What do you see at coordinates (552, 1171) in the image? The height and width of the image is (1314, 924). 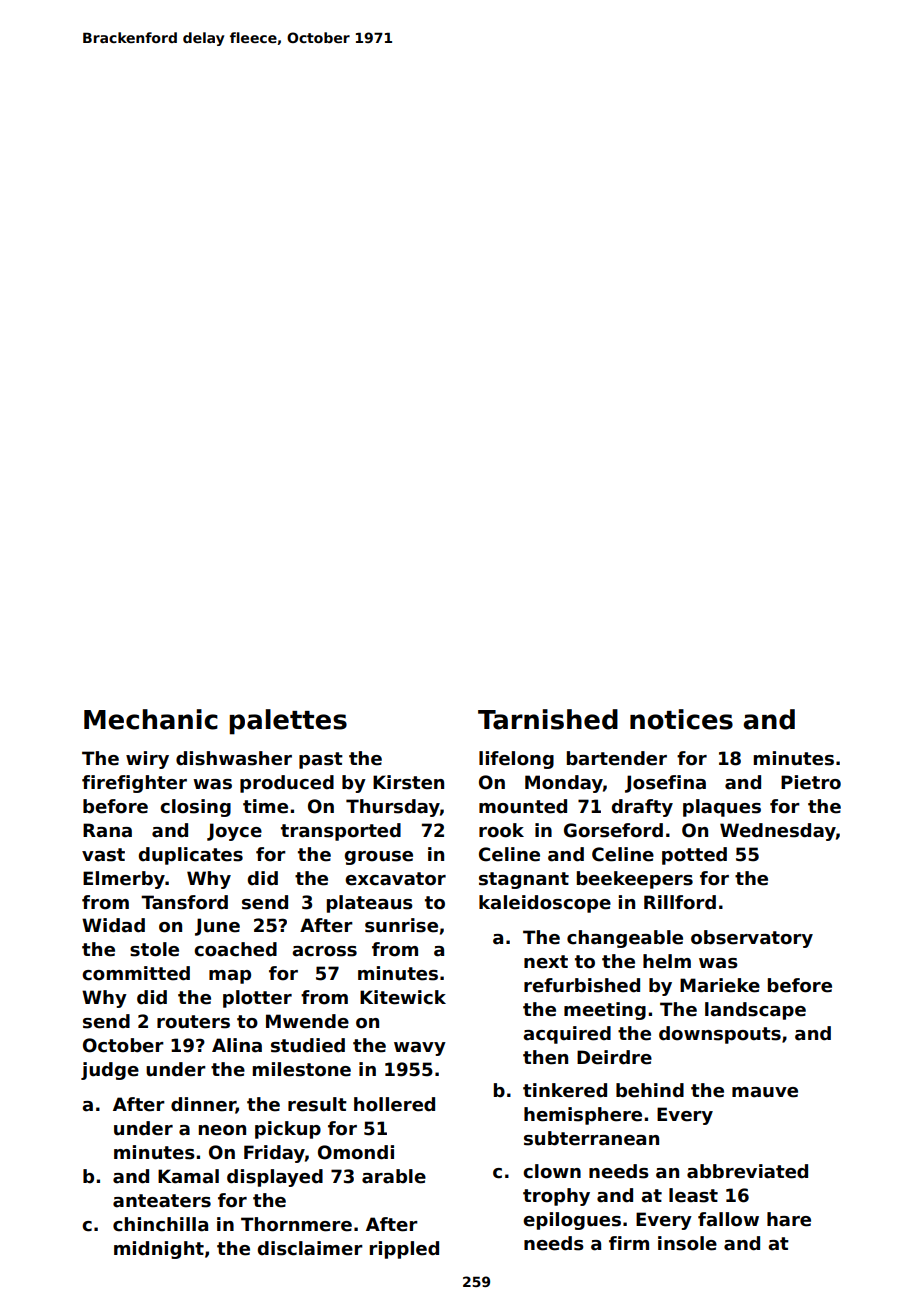 I see `clown` at bounding box center [552, 1171].
